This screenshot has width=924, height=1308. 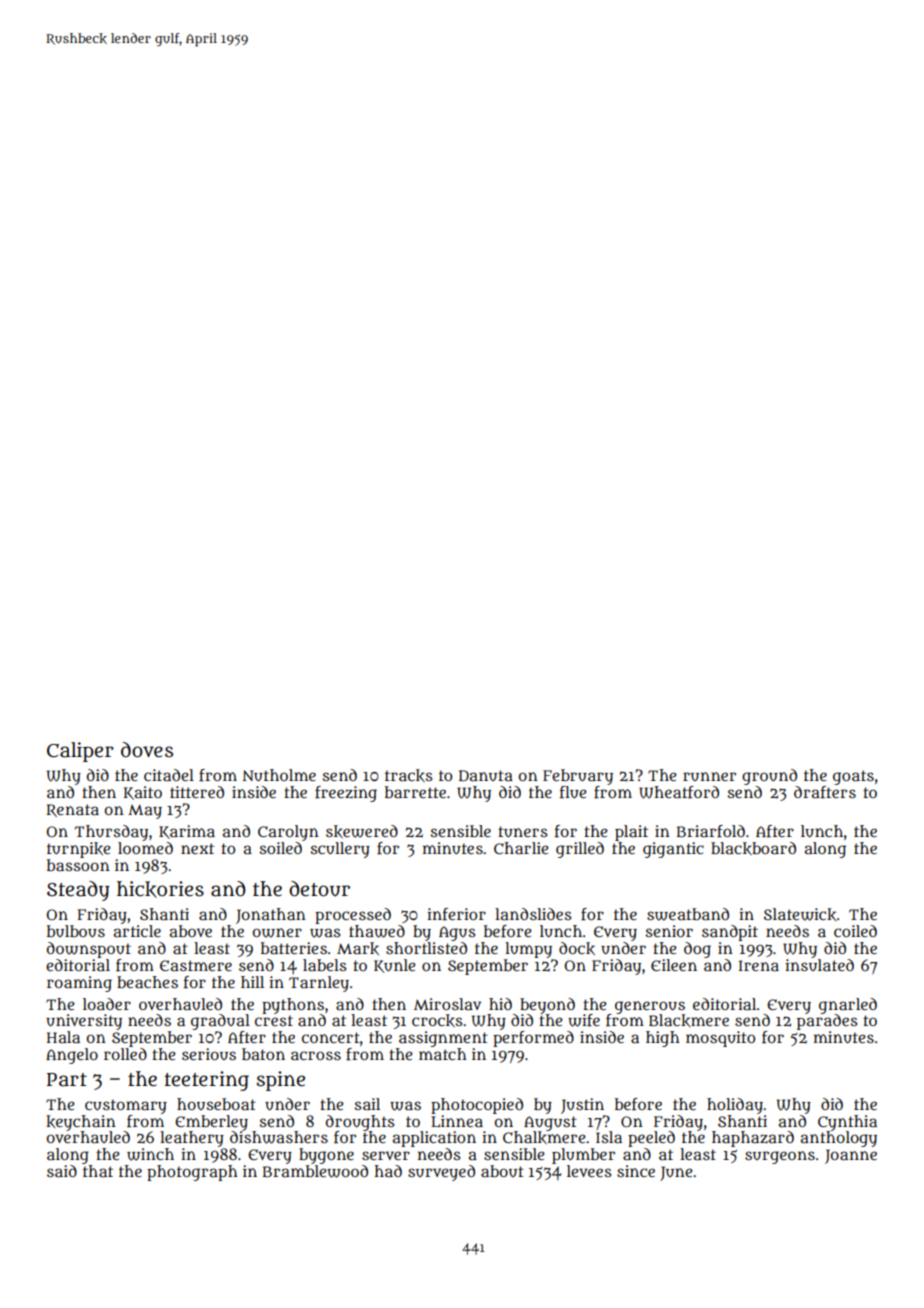 What do you see at coordinates (192, 1173) in the screenshot?
I see `photograph` at bounding box center [192, 1173].
